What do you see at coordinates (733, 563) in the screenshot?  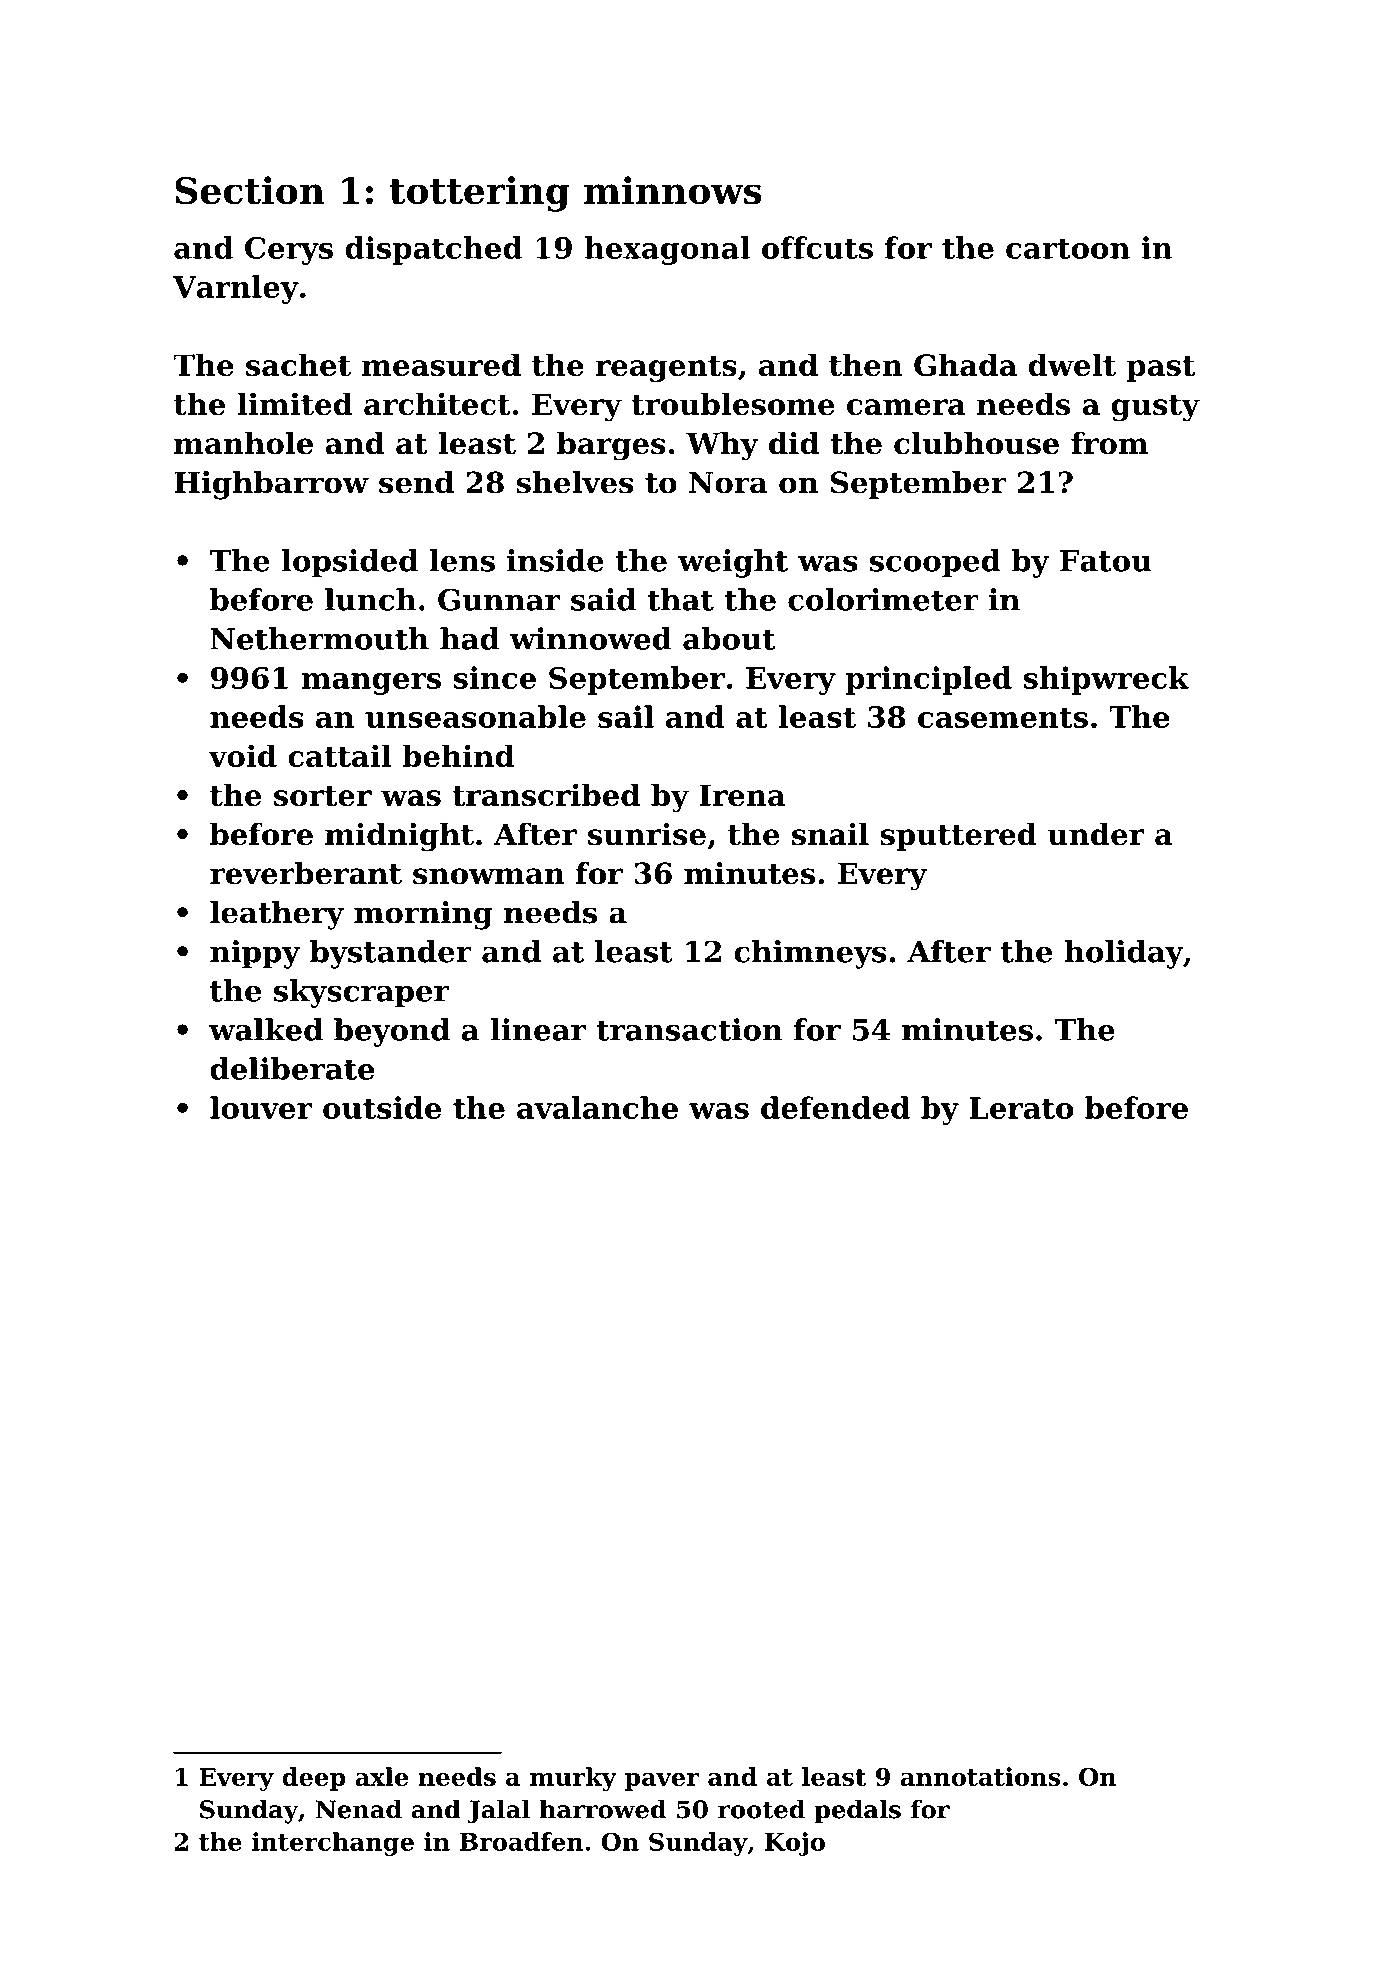 I see `weight` at bounding box center [733, 563].
